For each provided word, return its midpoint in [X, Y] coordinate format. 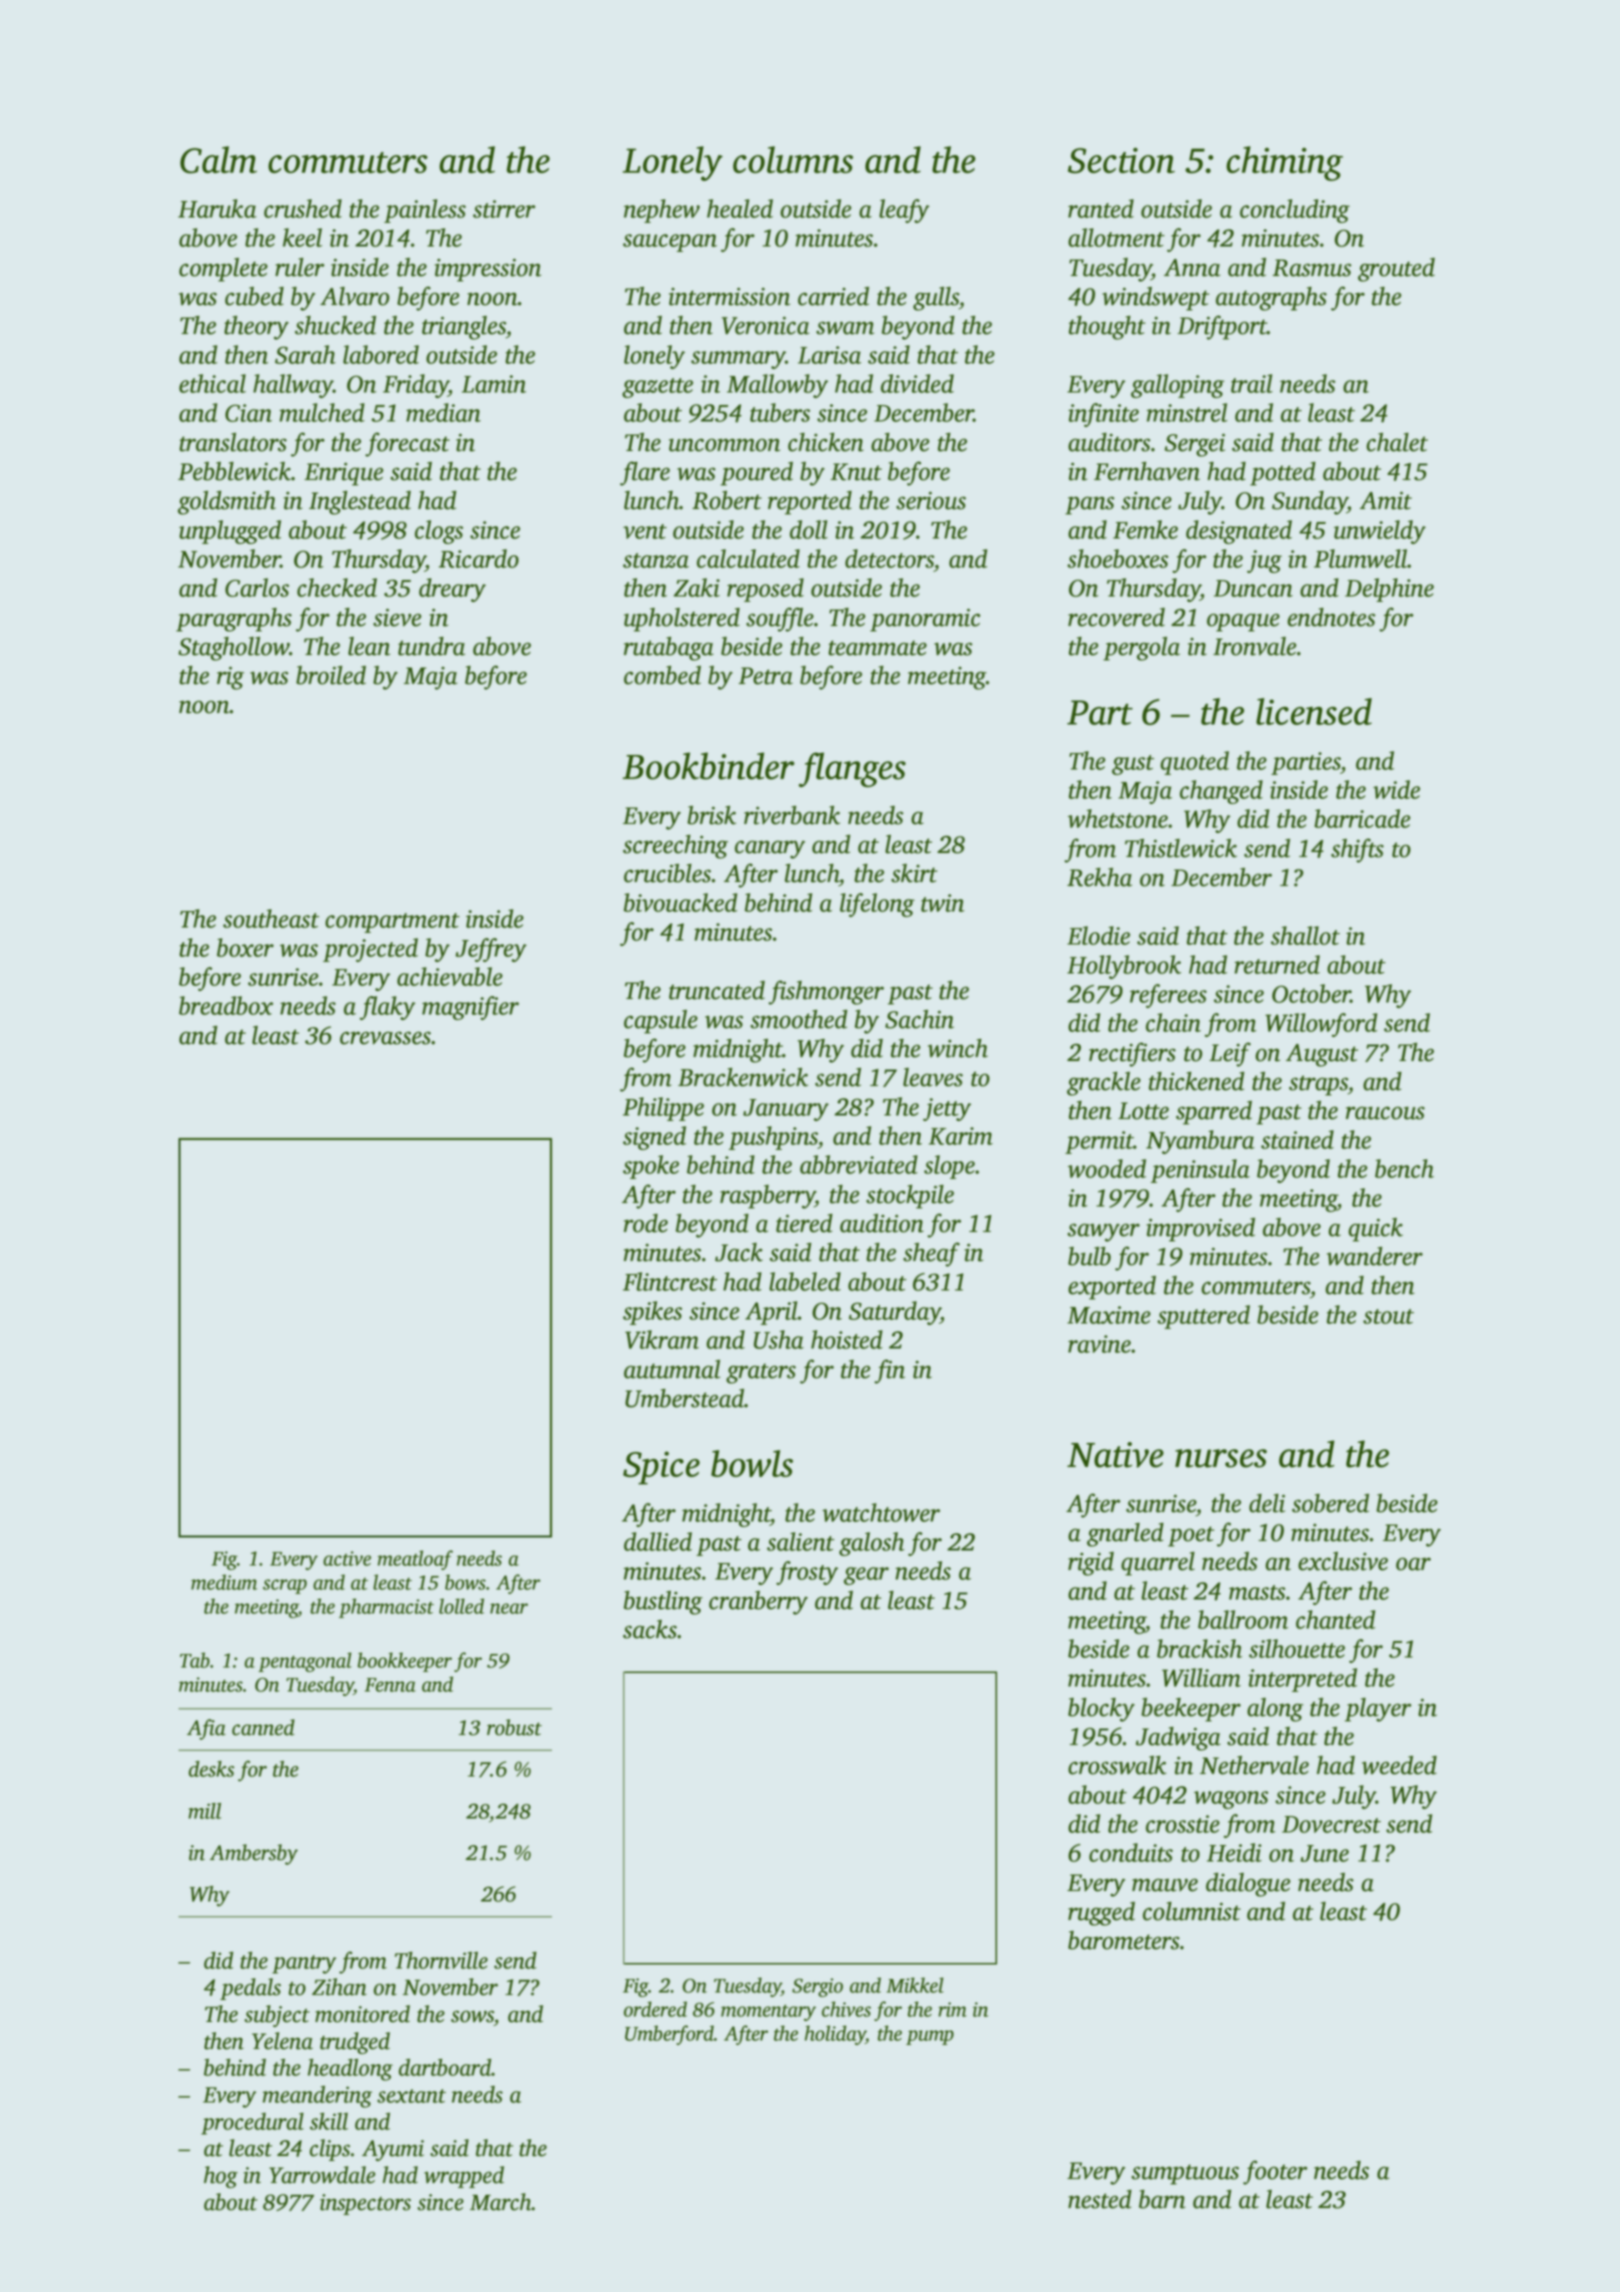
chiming [1284, 163]
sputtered [1203, 1317]
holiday [835, 2035]
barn [1162, 2199]
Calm [218, 160]
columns [793, 159]
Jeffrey [491, 950]
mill [204, 1811]
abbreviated [859, 1164]
